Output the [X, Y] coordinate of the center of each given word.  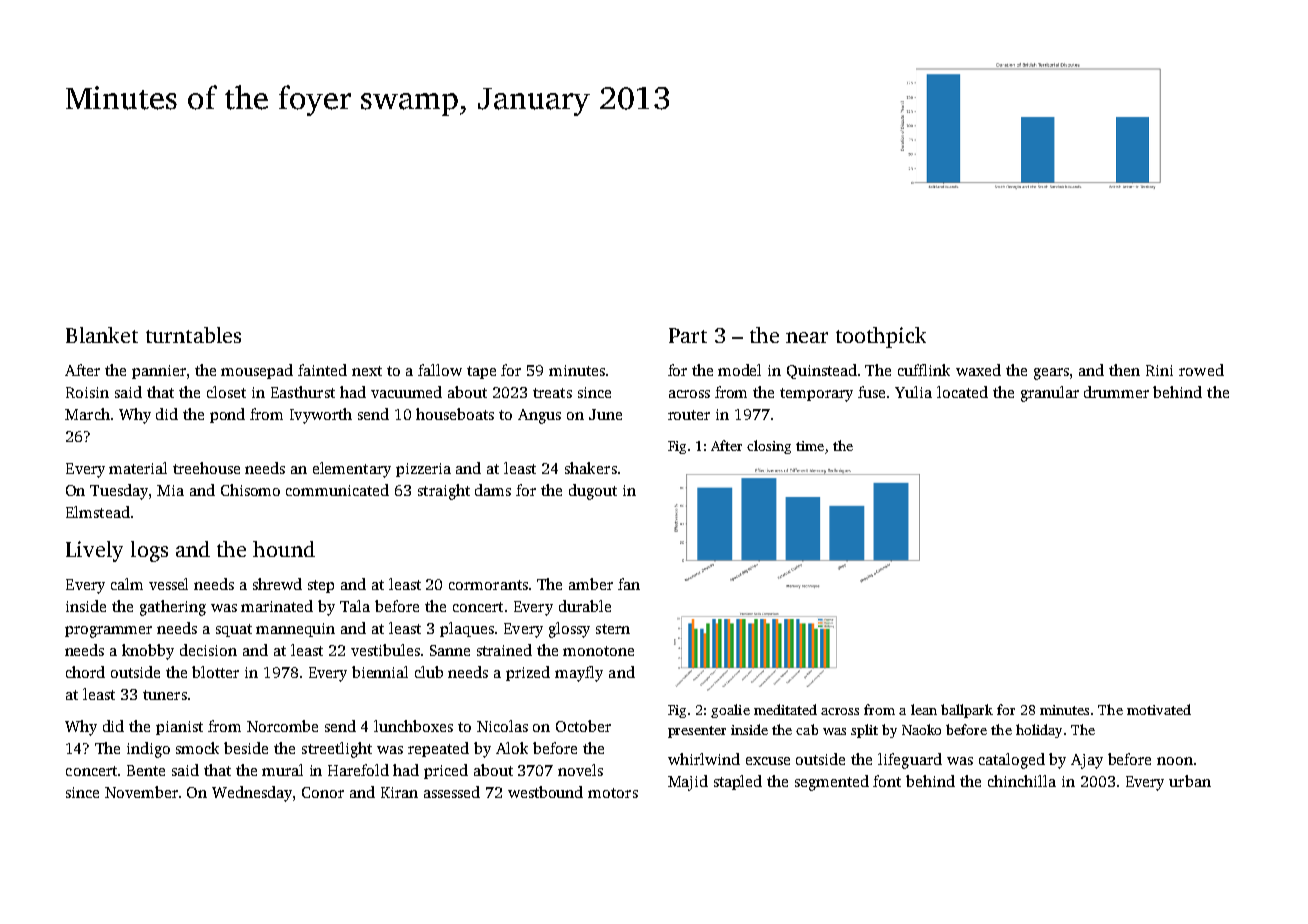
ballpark [967, 711]
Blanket [102, 335]
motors [613, 793]
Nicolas [502, 726]
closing [769, 447]
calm [127, 584]
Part [688, 335]
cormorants [488, 585]
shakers [591, 468]
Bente [146, 770]
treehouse [206, 468]
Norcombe [282, 726]
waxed [978, 370]
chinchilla [1022, 781]
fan [629, 584]
